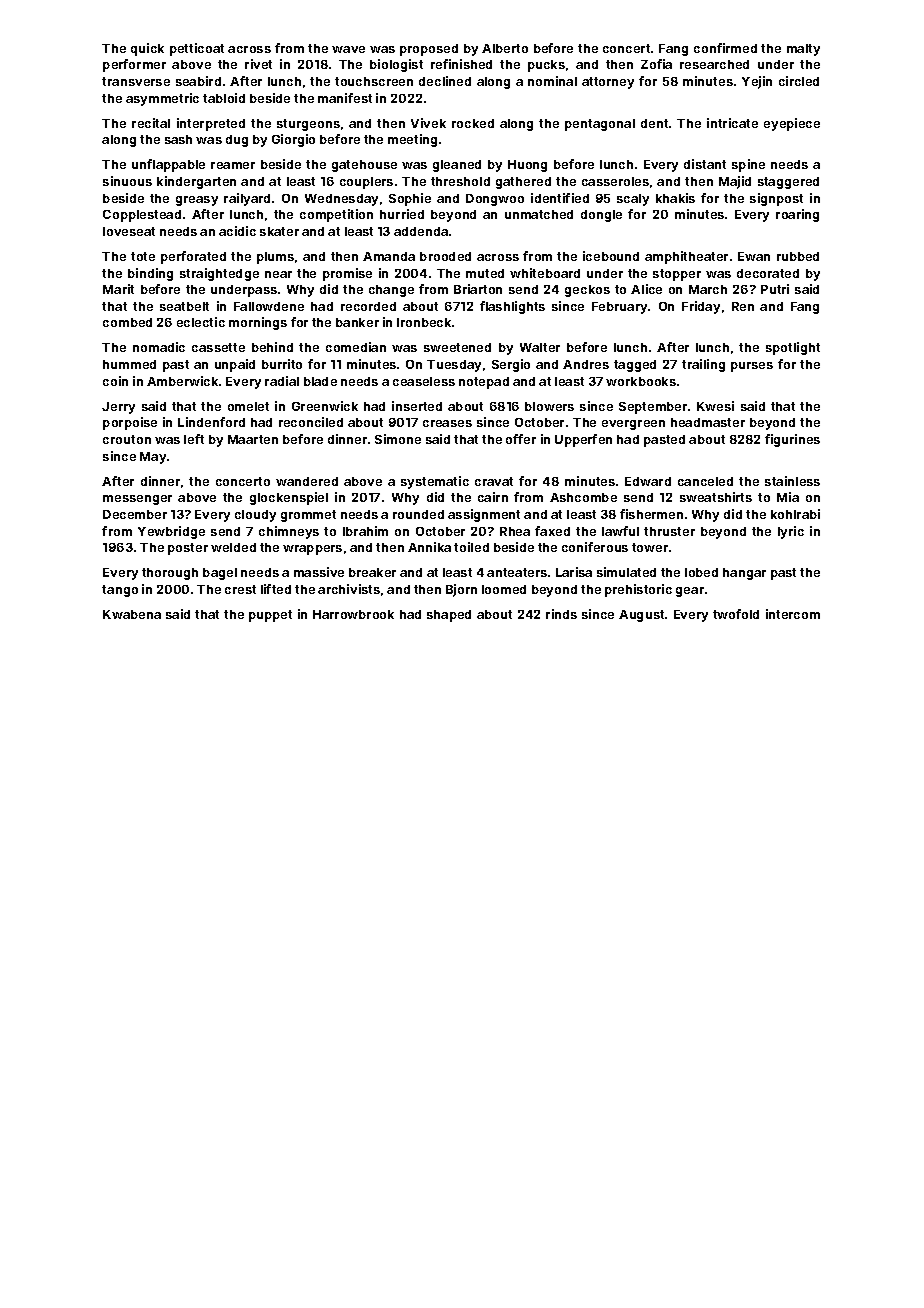 This screenshot has width=924, height=1308. What do you see at coordinates (527, 166) in the screenshot?
I see `Huong` at bounding box center [527, 166].
